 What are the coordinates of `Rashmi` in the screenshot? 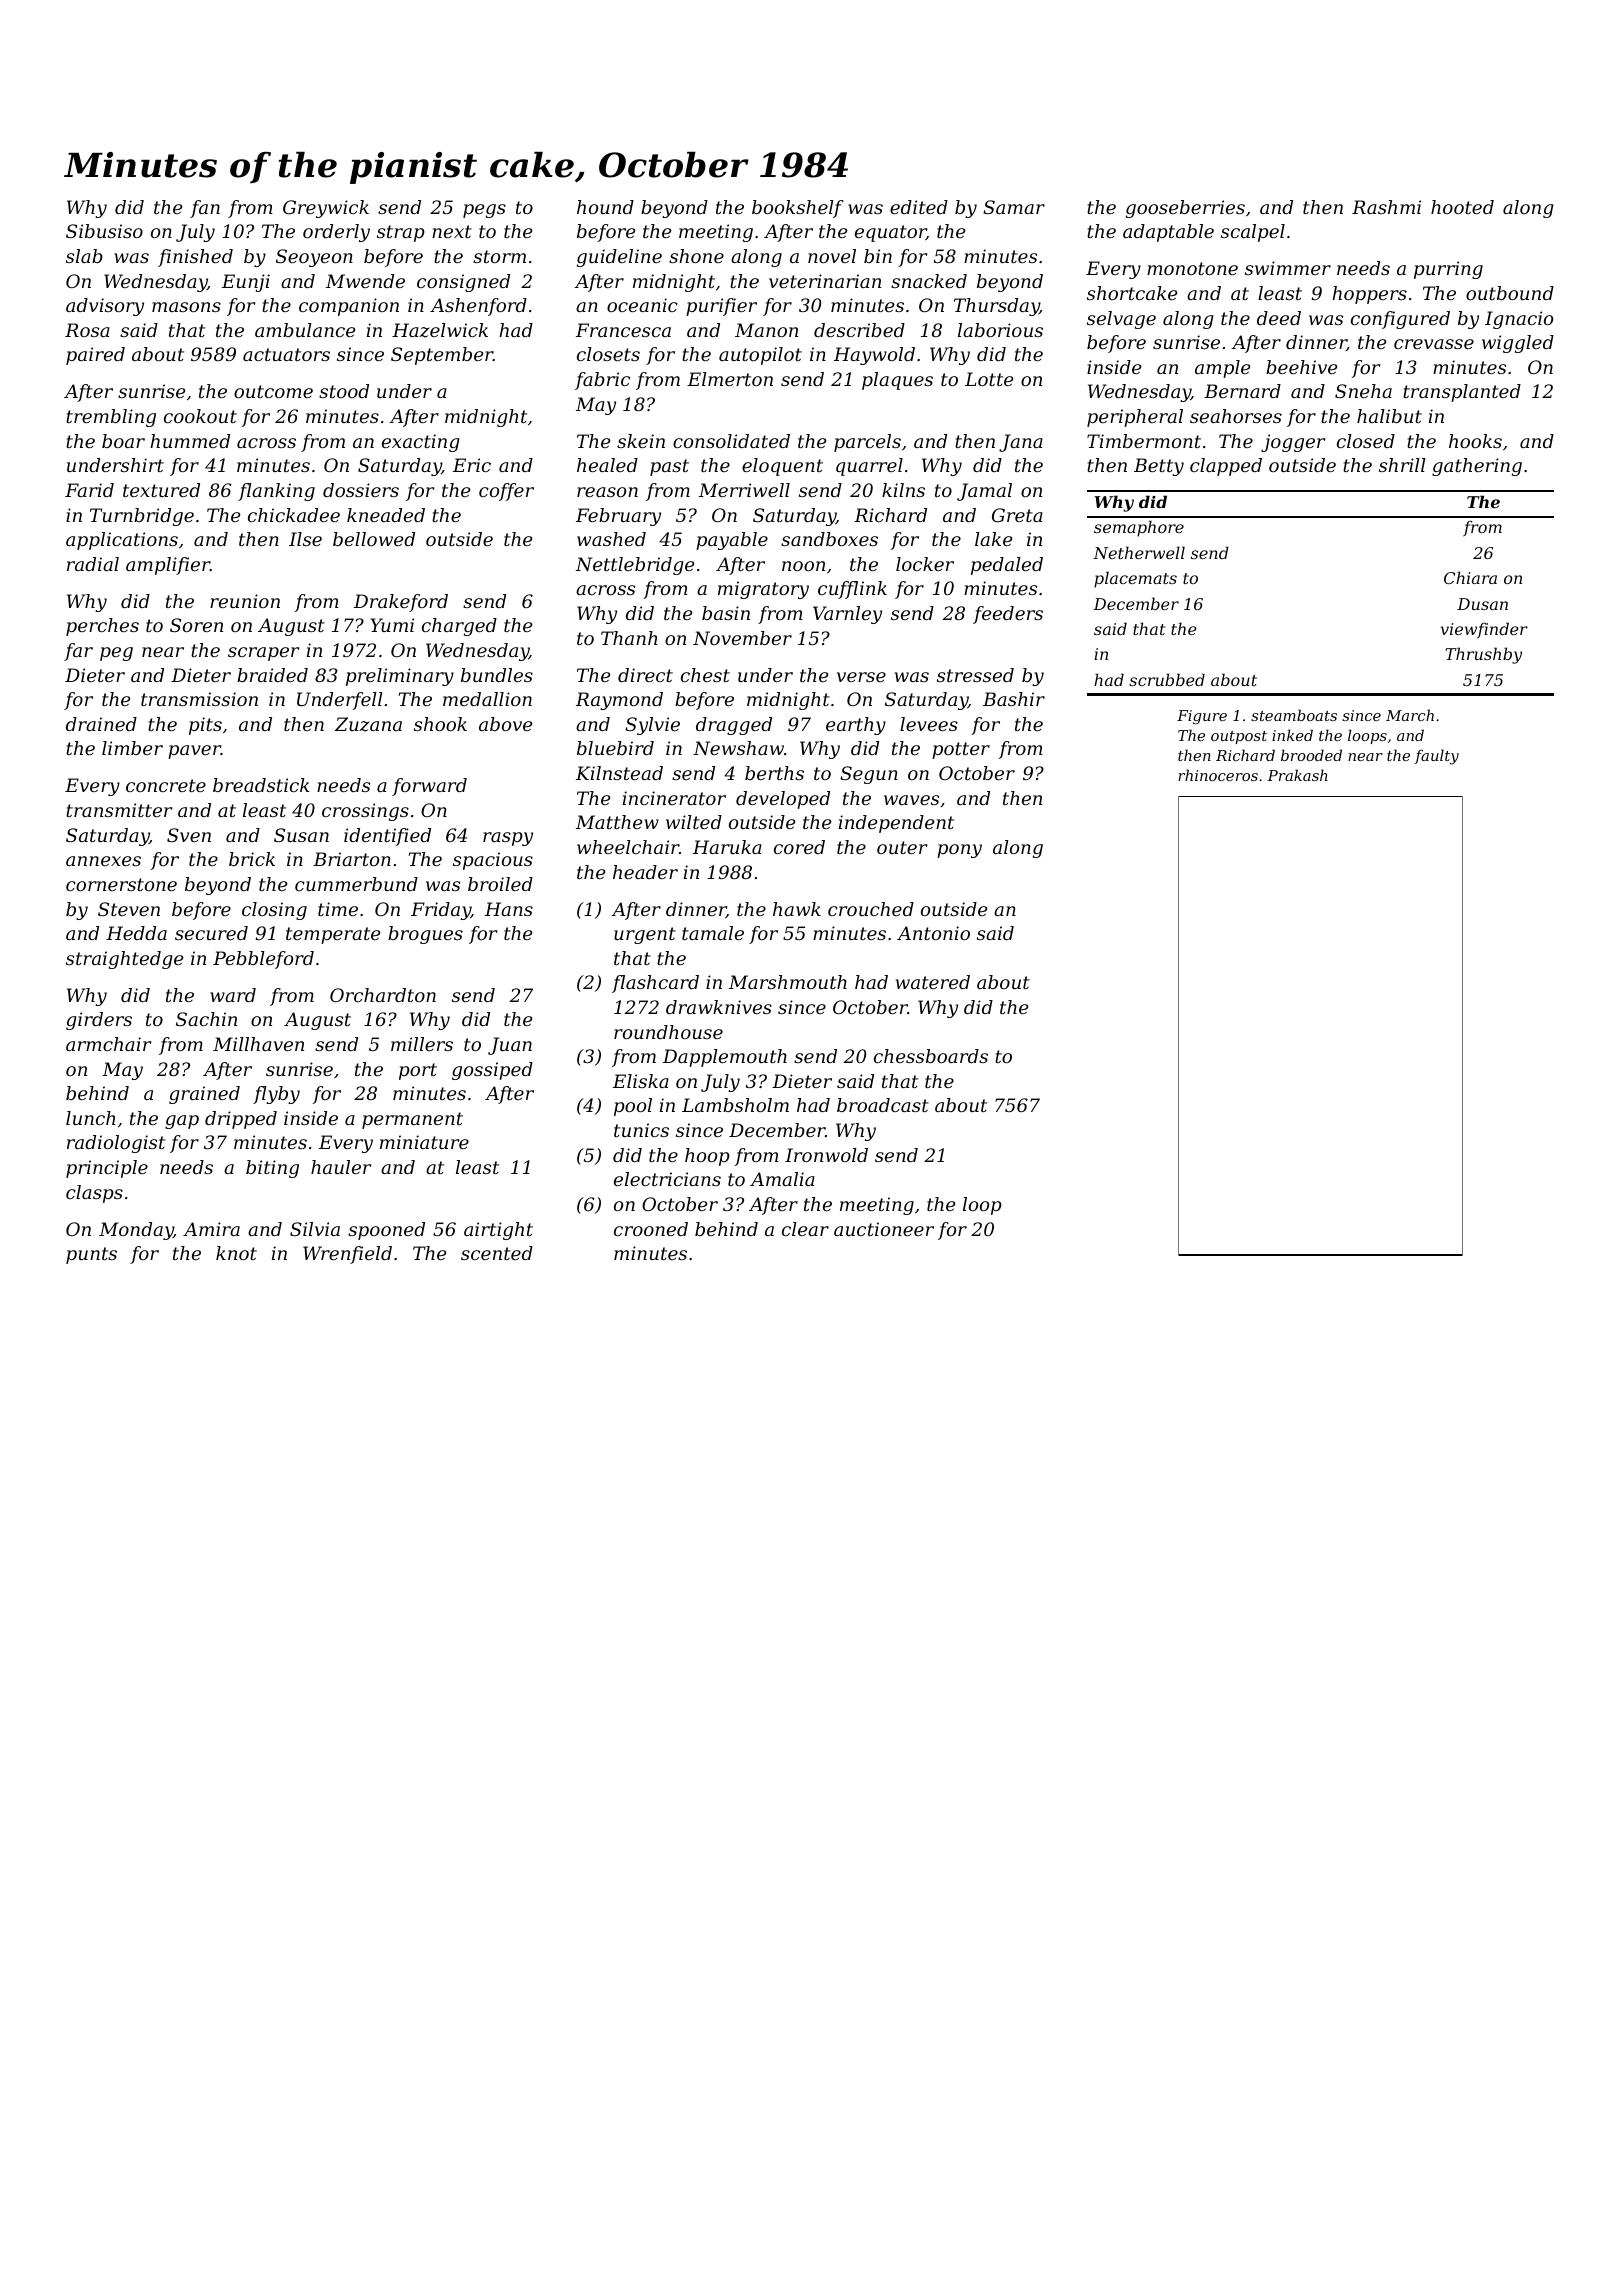 It's located at (1386, 207).
